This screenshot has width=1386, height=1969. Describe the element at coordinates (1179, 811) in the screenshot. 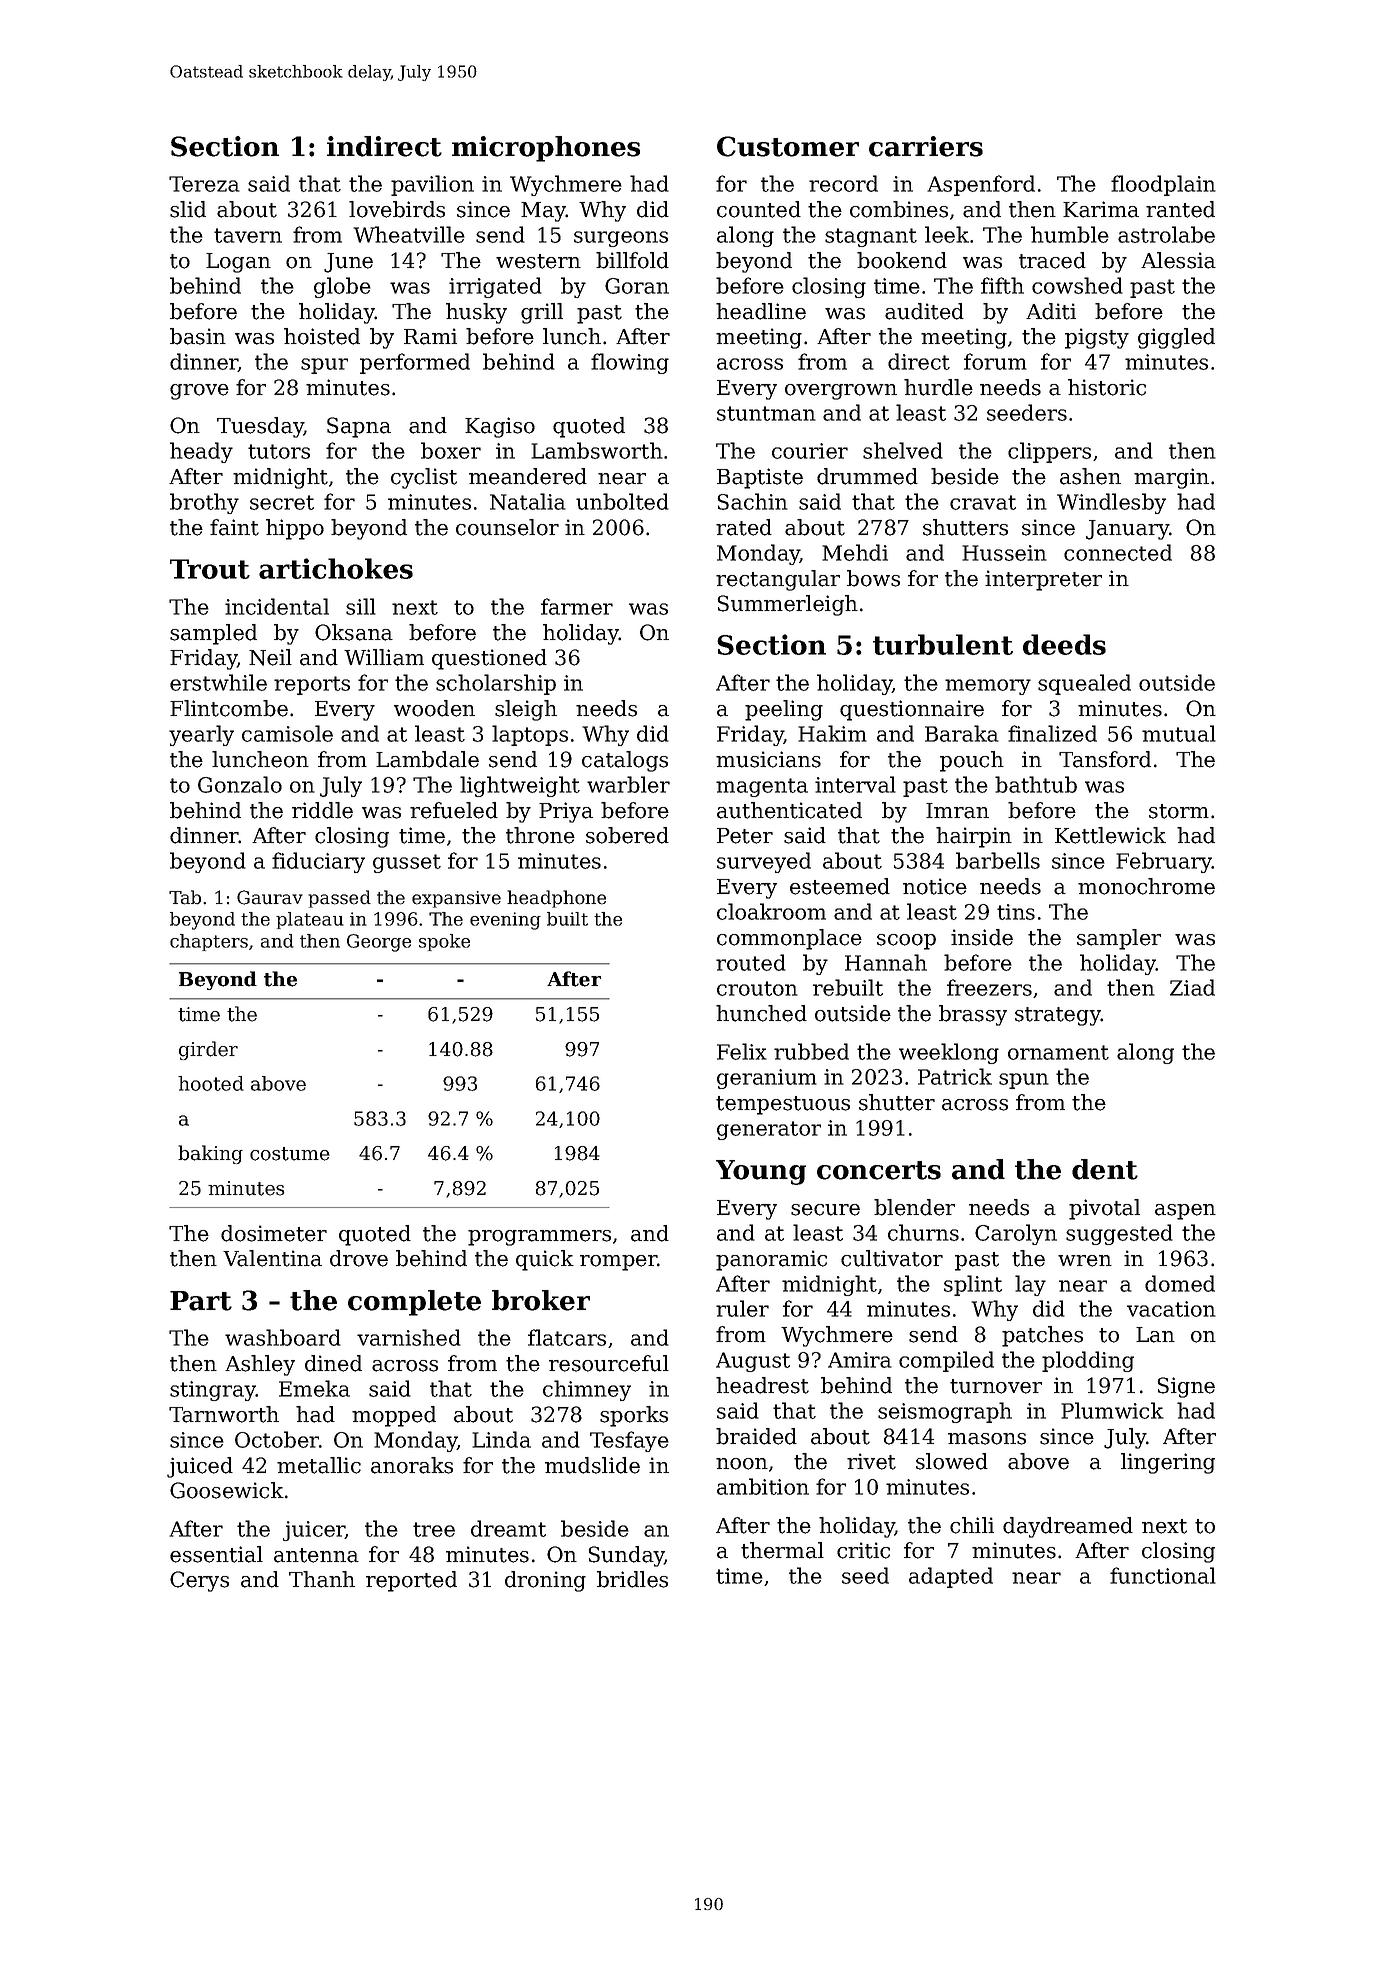

I see `storm` at that location.
